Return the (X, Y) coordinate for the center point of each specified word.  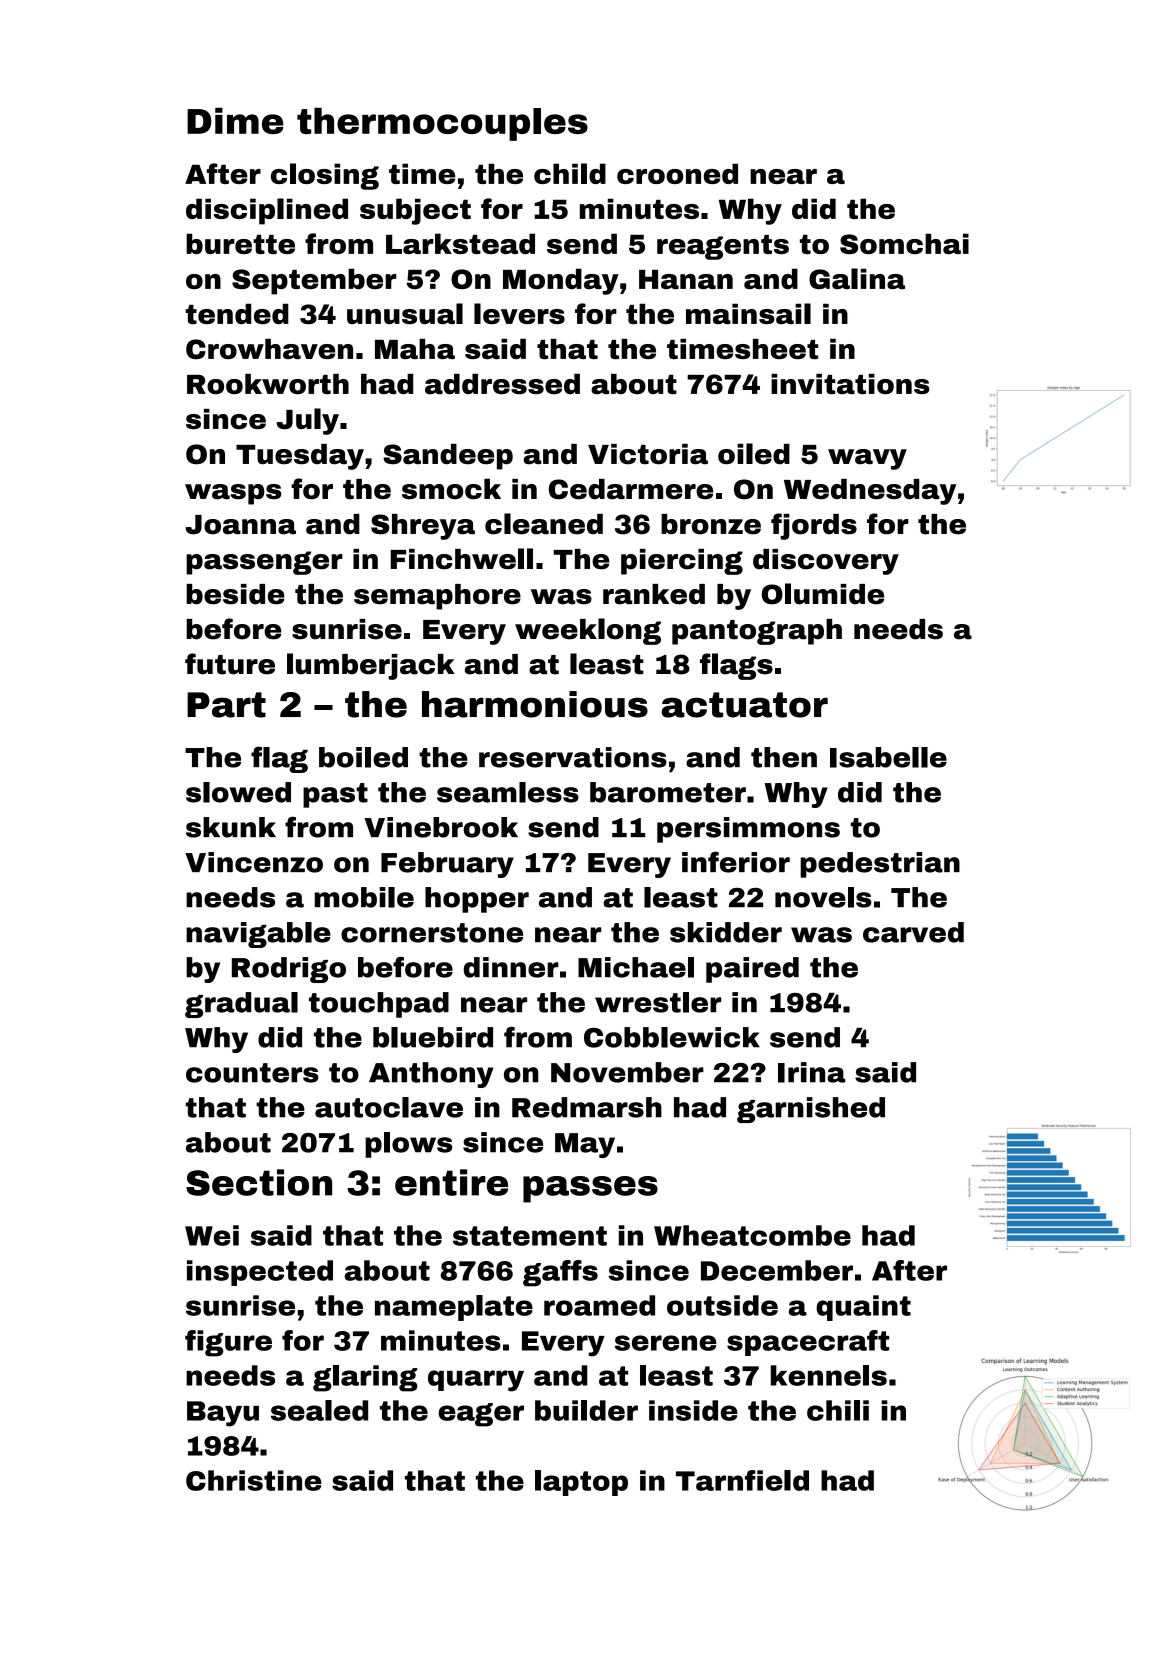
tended (237, 314)
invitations (850, 384)
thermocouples (442, 124)
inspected (260, 1273)
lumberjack (371, 666)
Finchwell (461, 559)
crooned (677, 173)
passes (590, 1189)
